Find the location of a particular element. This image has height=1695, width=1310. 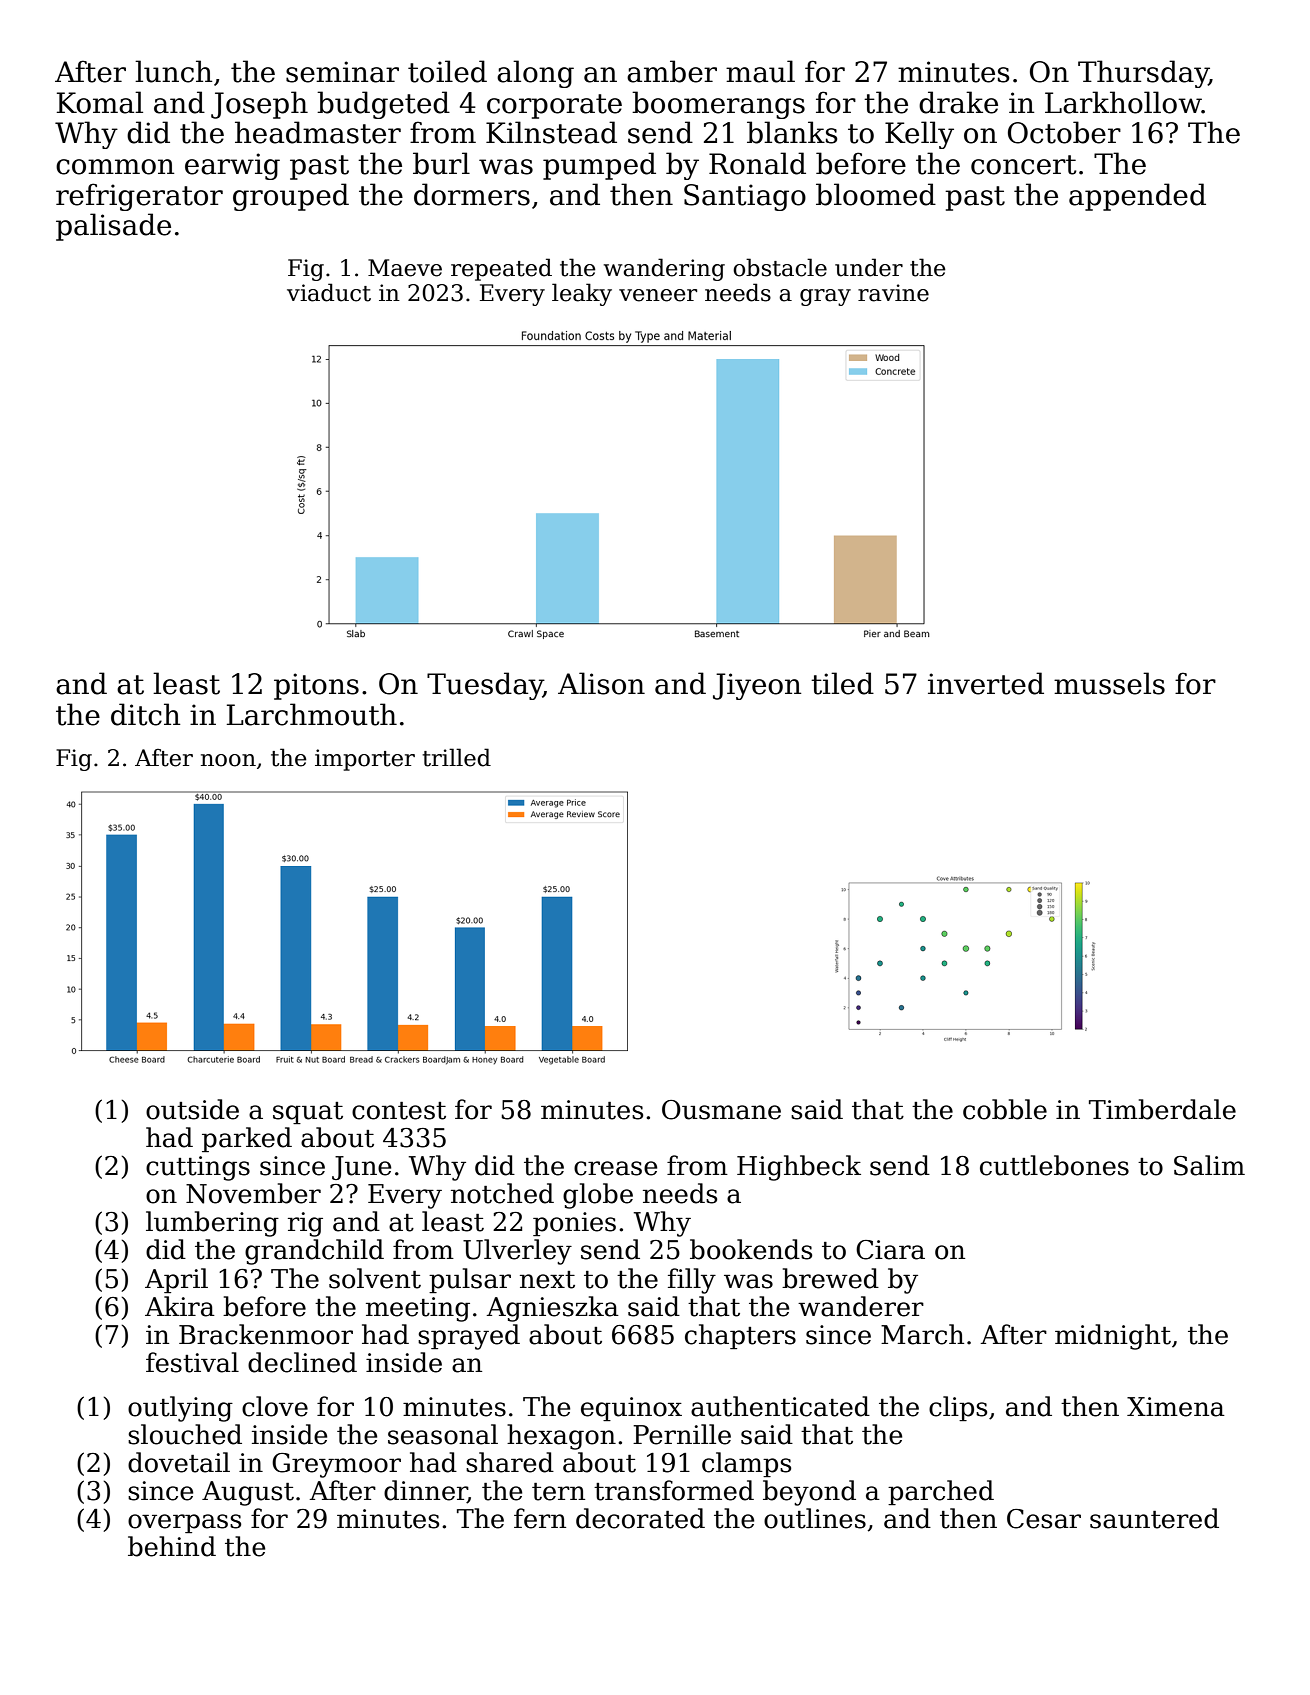

Ronald is located at coordinates (757, 163).
